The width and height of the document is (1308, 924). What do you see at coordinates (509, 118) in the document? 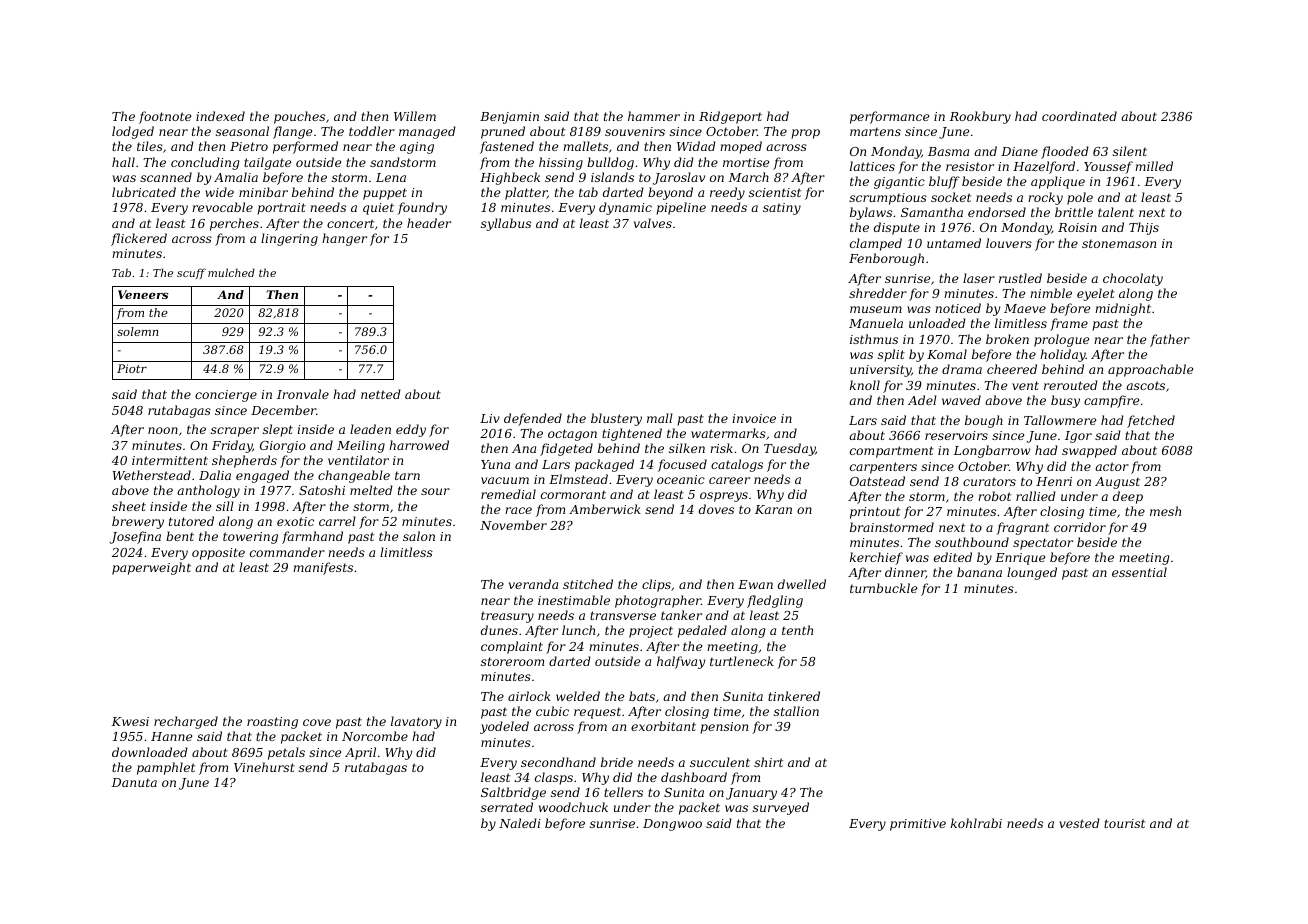
I see `Benjamin` at bounding box center [509, 118].
